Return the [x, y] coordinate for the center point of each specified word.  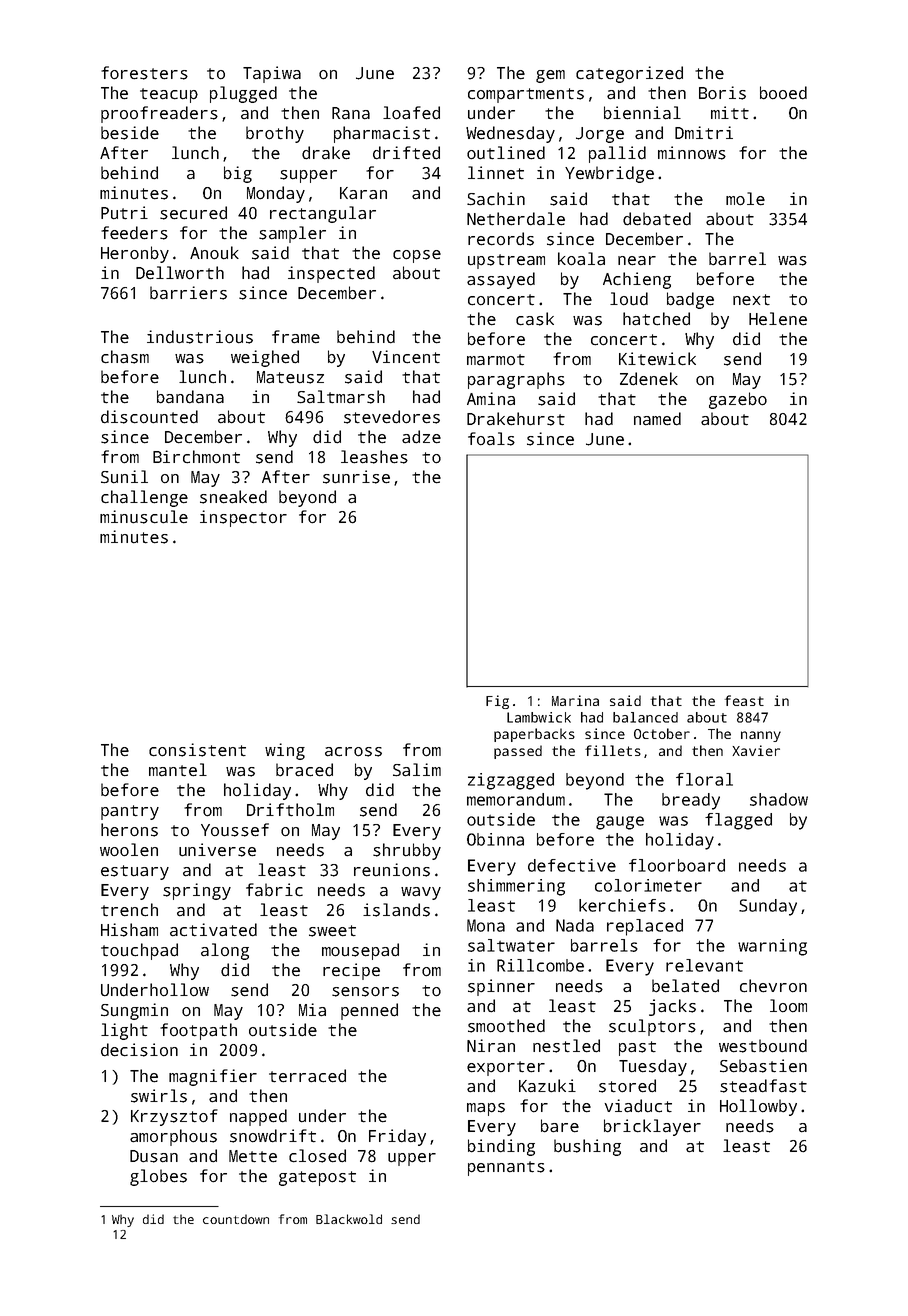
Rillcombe [540, 965]
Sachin [496, 199]
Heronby [135, 254]
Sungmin [134, 1011]
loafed [411, 113]
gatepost [317, 1178]
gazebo [738, 400]
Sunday [768, 907]
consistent [197, 750]
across [353, 752]
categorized [629, 74]
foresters [144, 73]
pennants [506, 1168]
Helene [778, 319]
